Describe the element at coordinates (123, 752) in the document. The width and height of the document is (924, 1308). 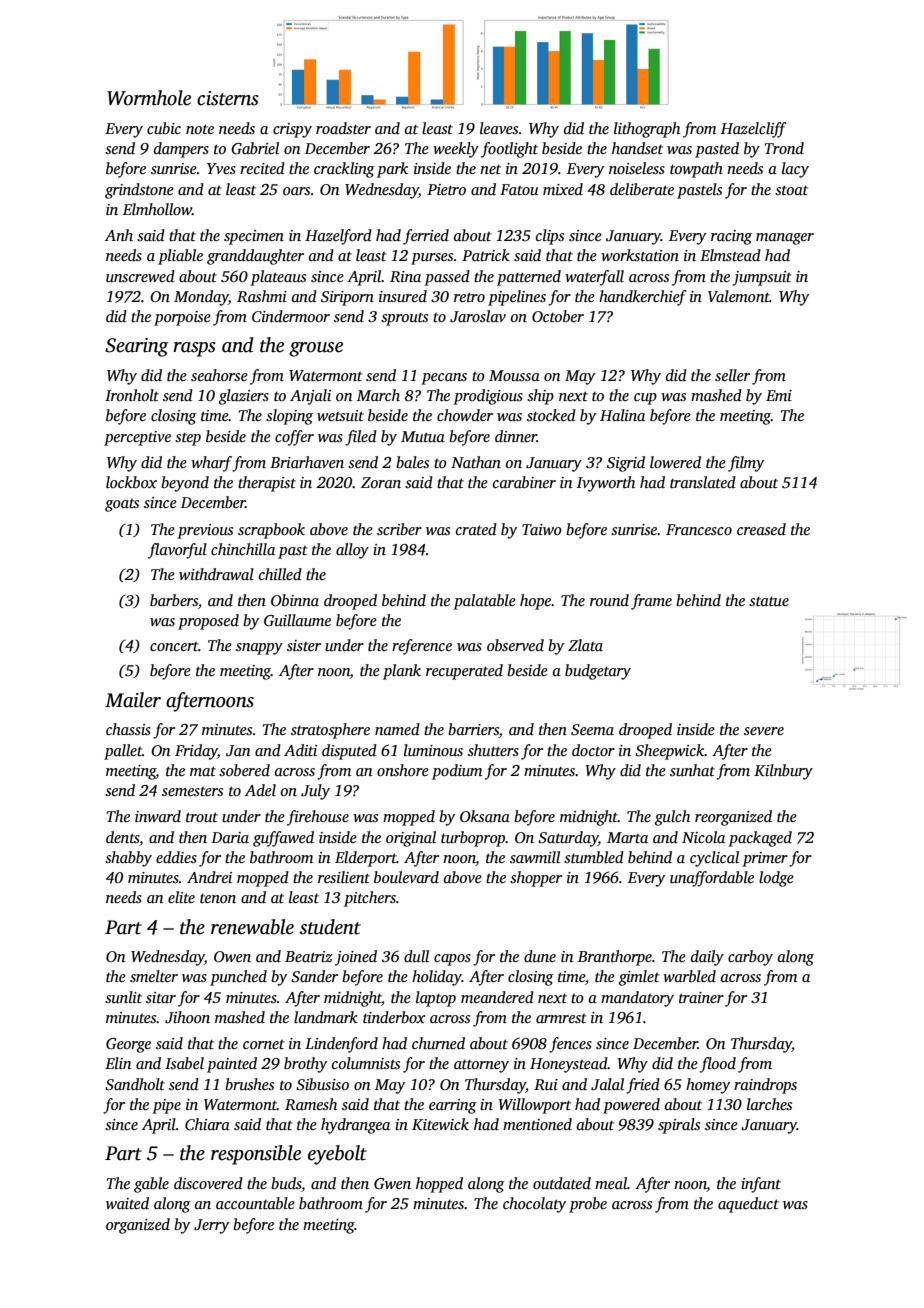
I see `pallet` at that location.
